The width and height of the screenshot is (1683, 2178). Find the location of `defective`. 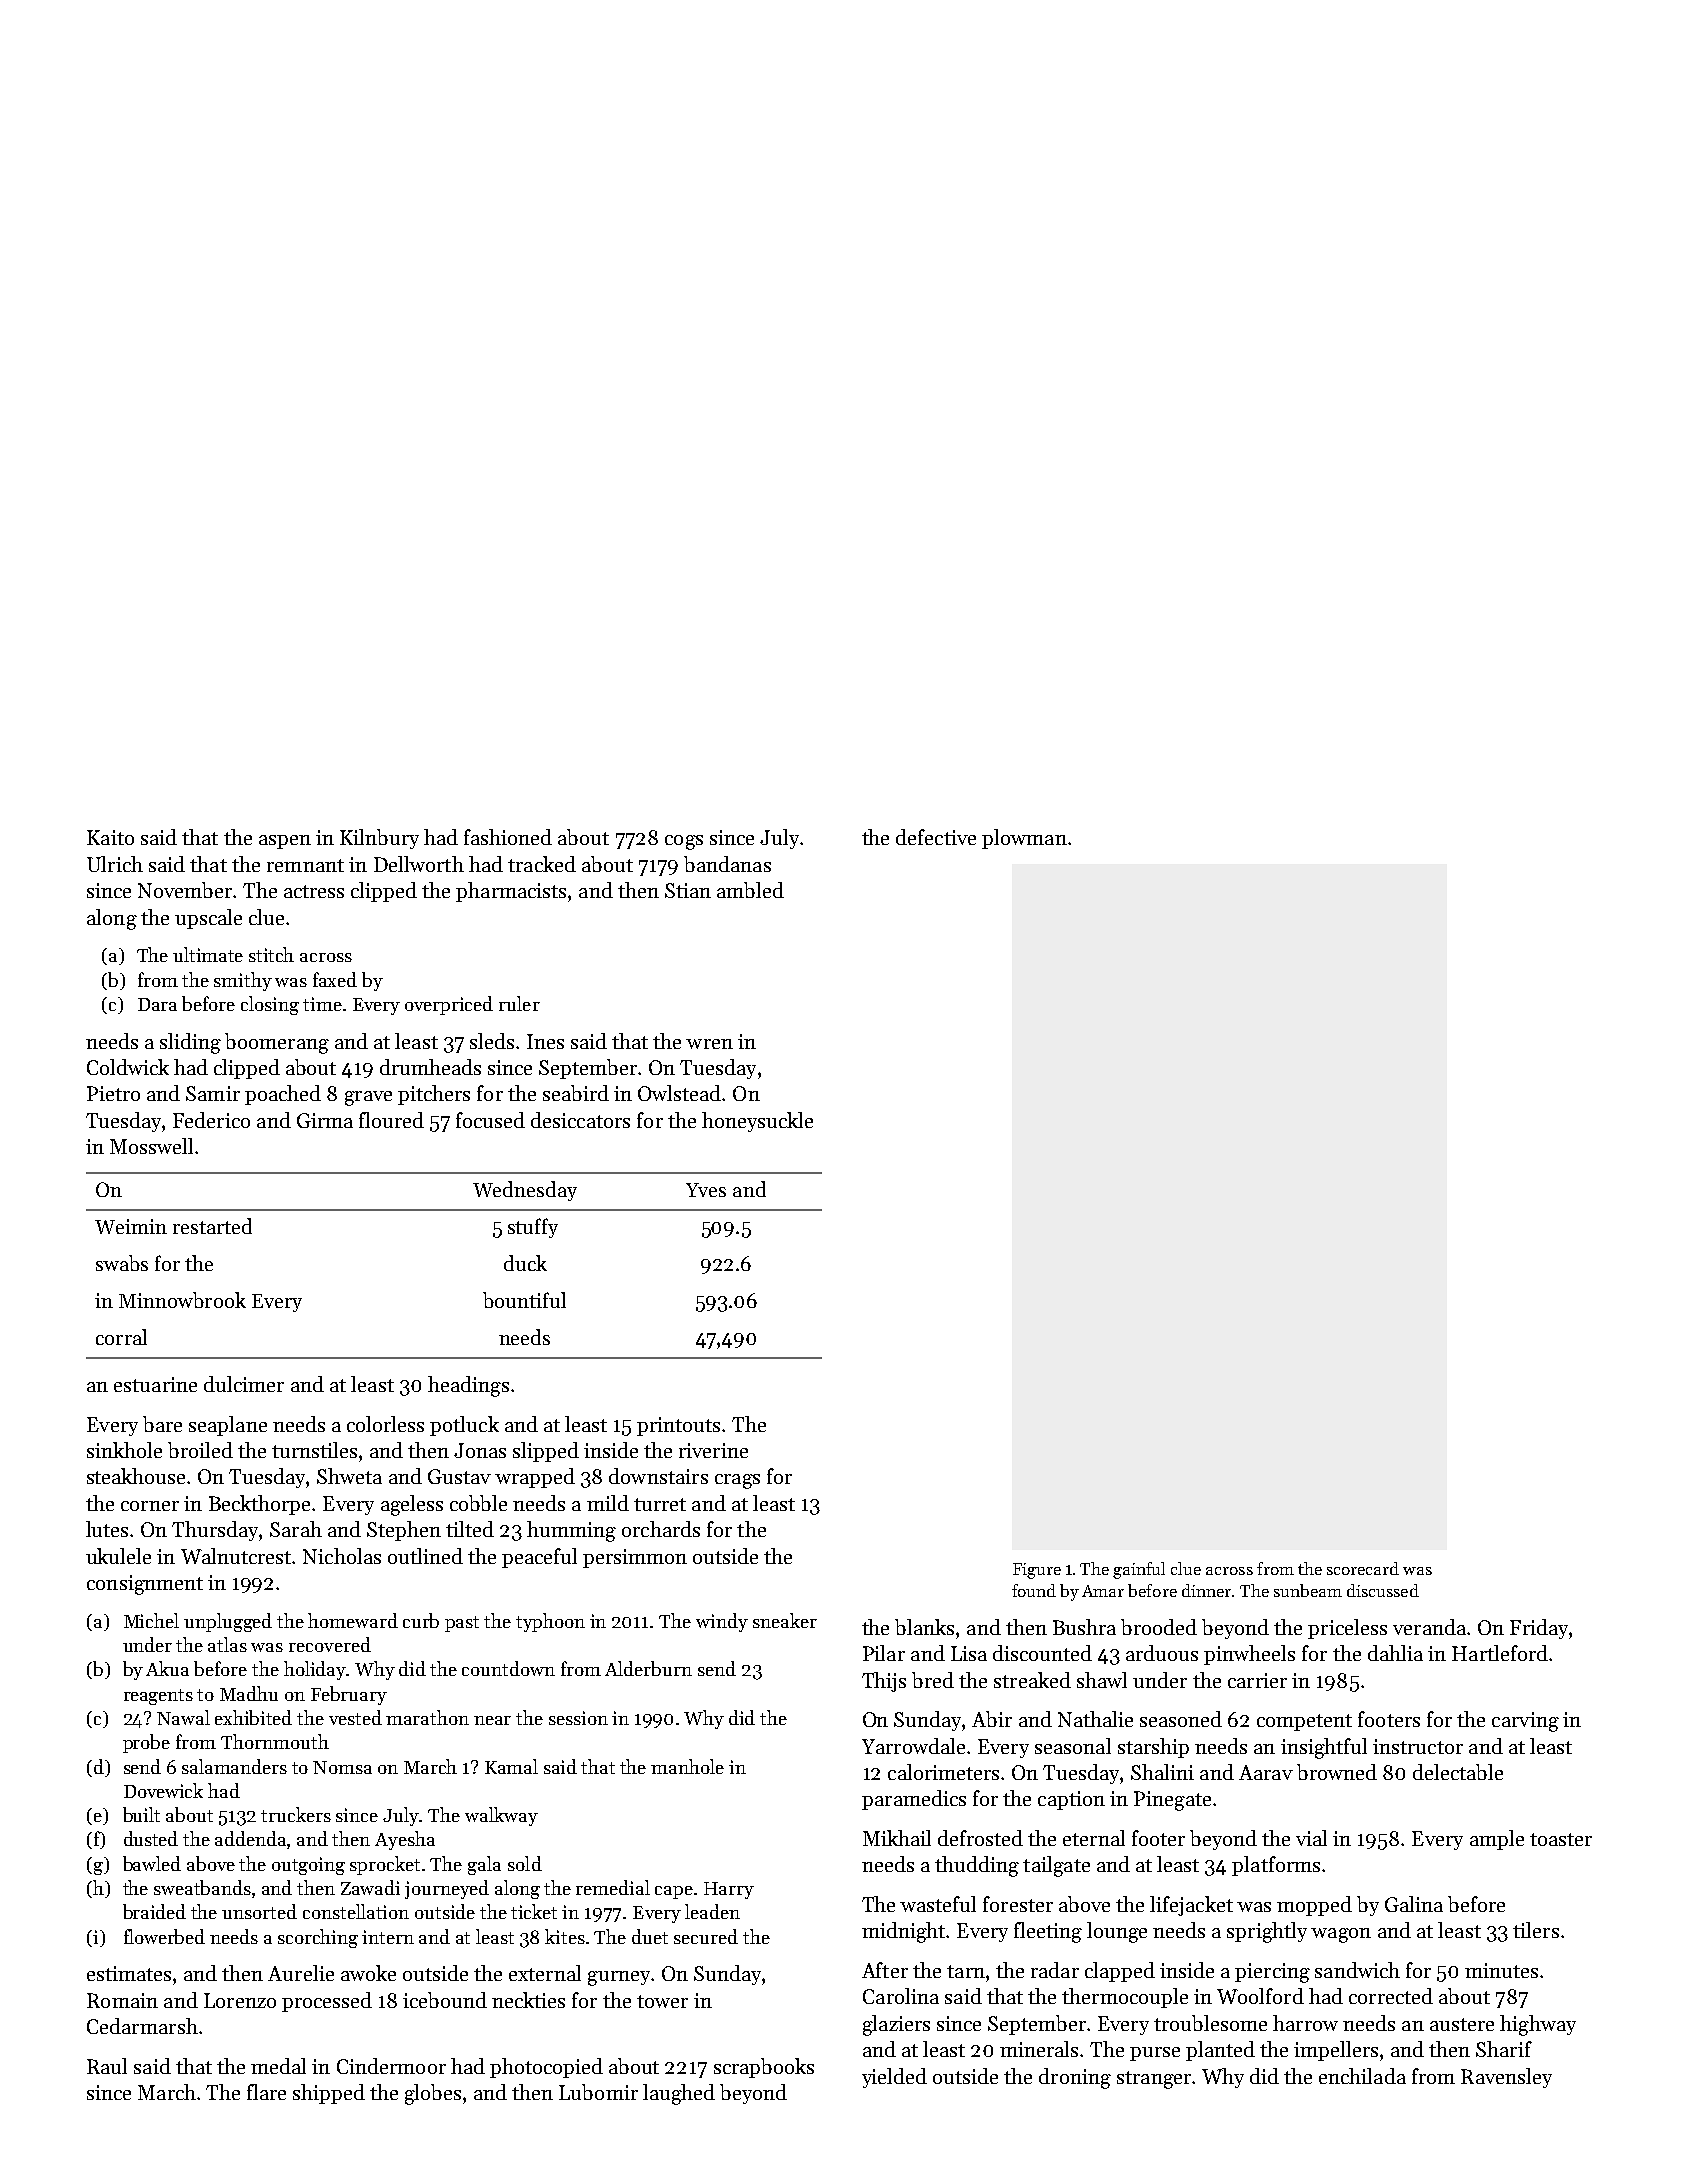

defective is located at coordinates (936, 837).
